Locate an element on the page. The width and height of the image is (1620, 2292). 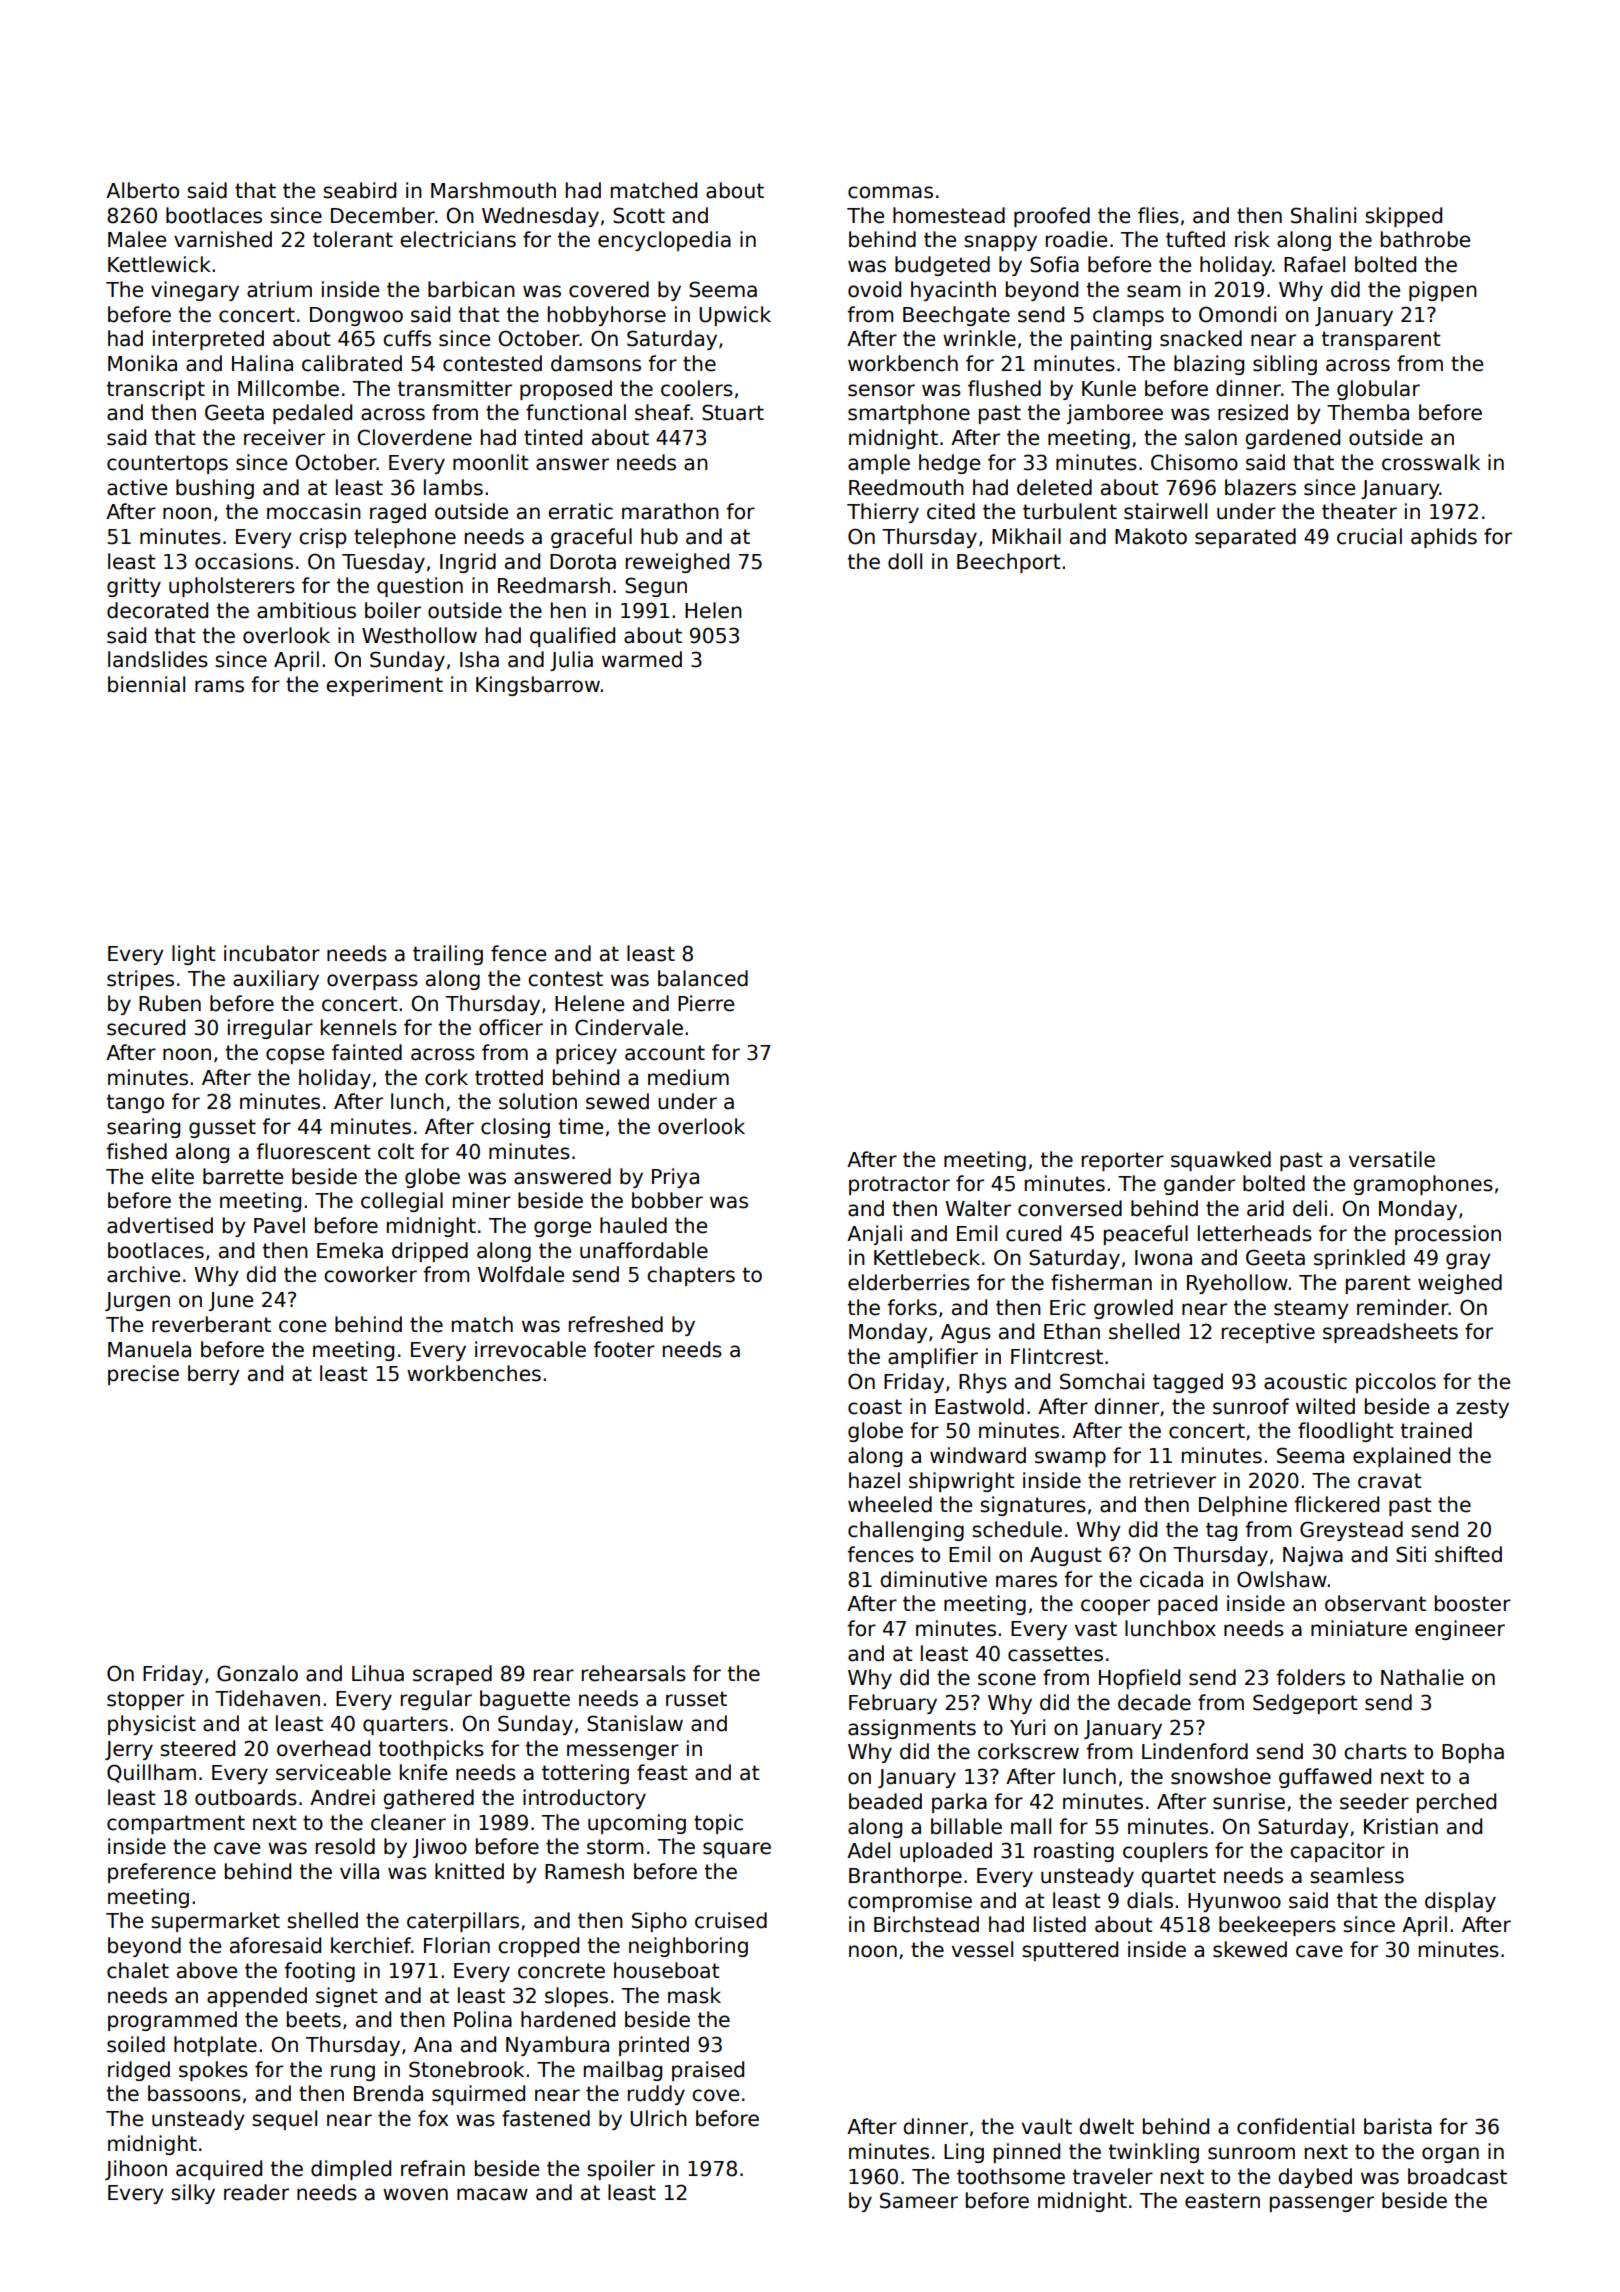
berry is located at coordinates (214, 1375).
